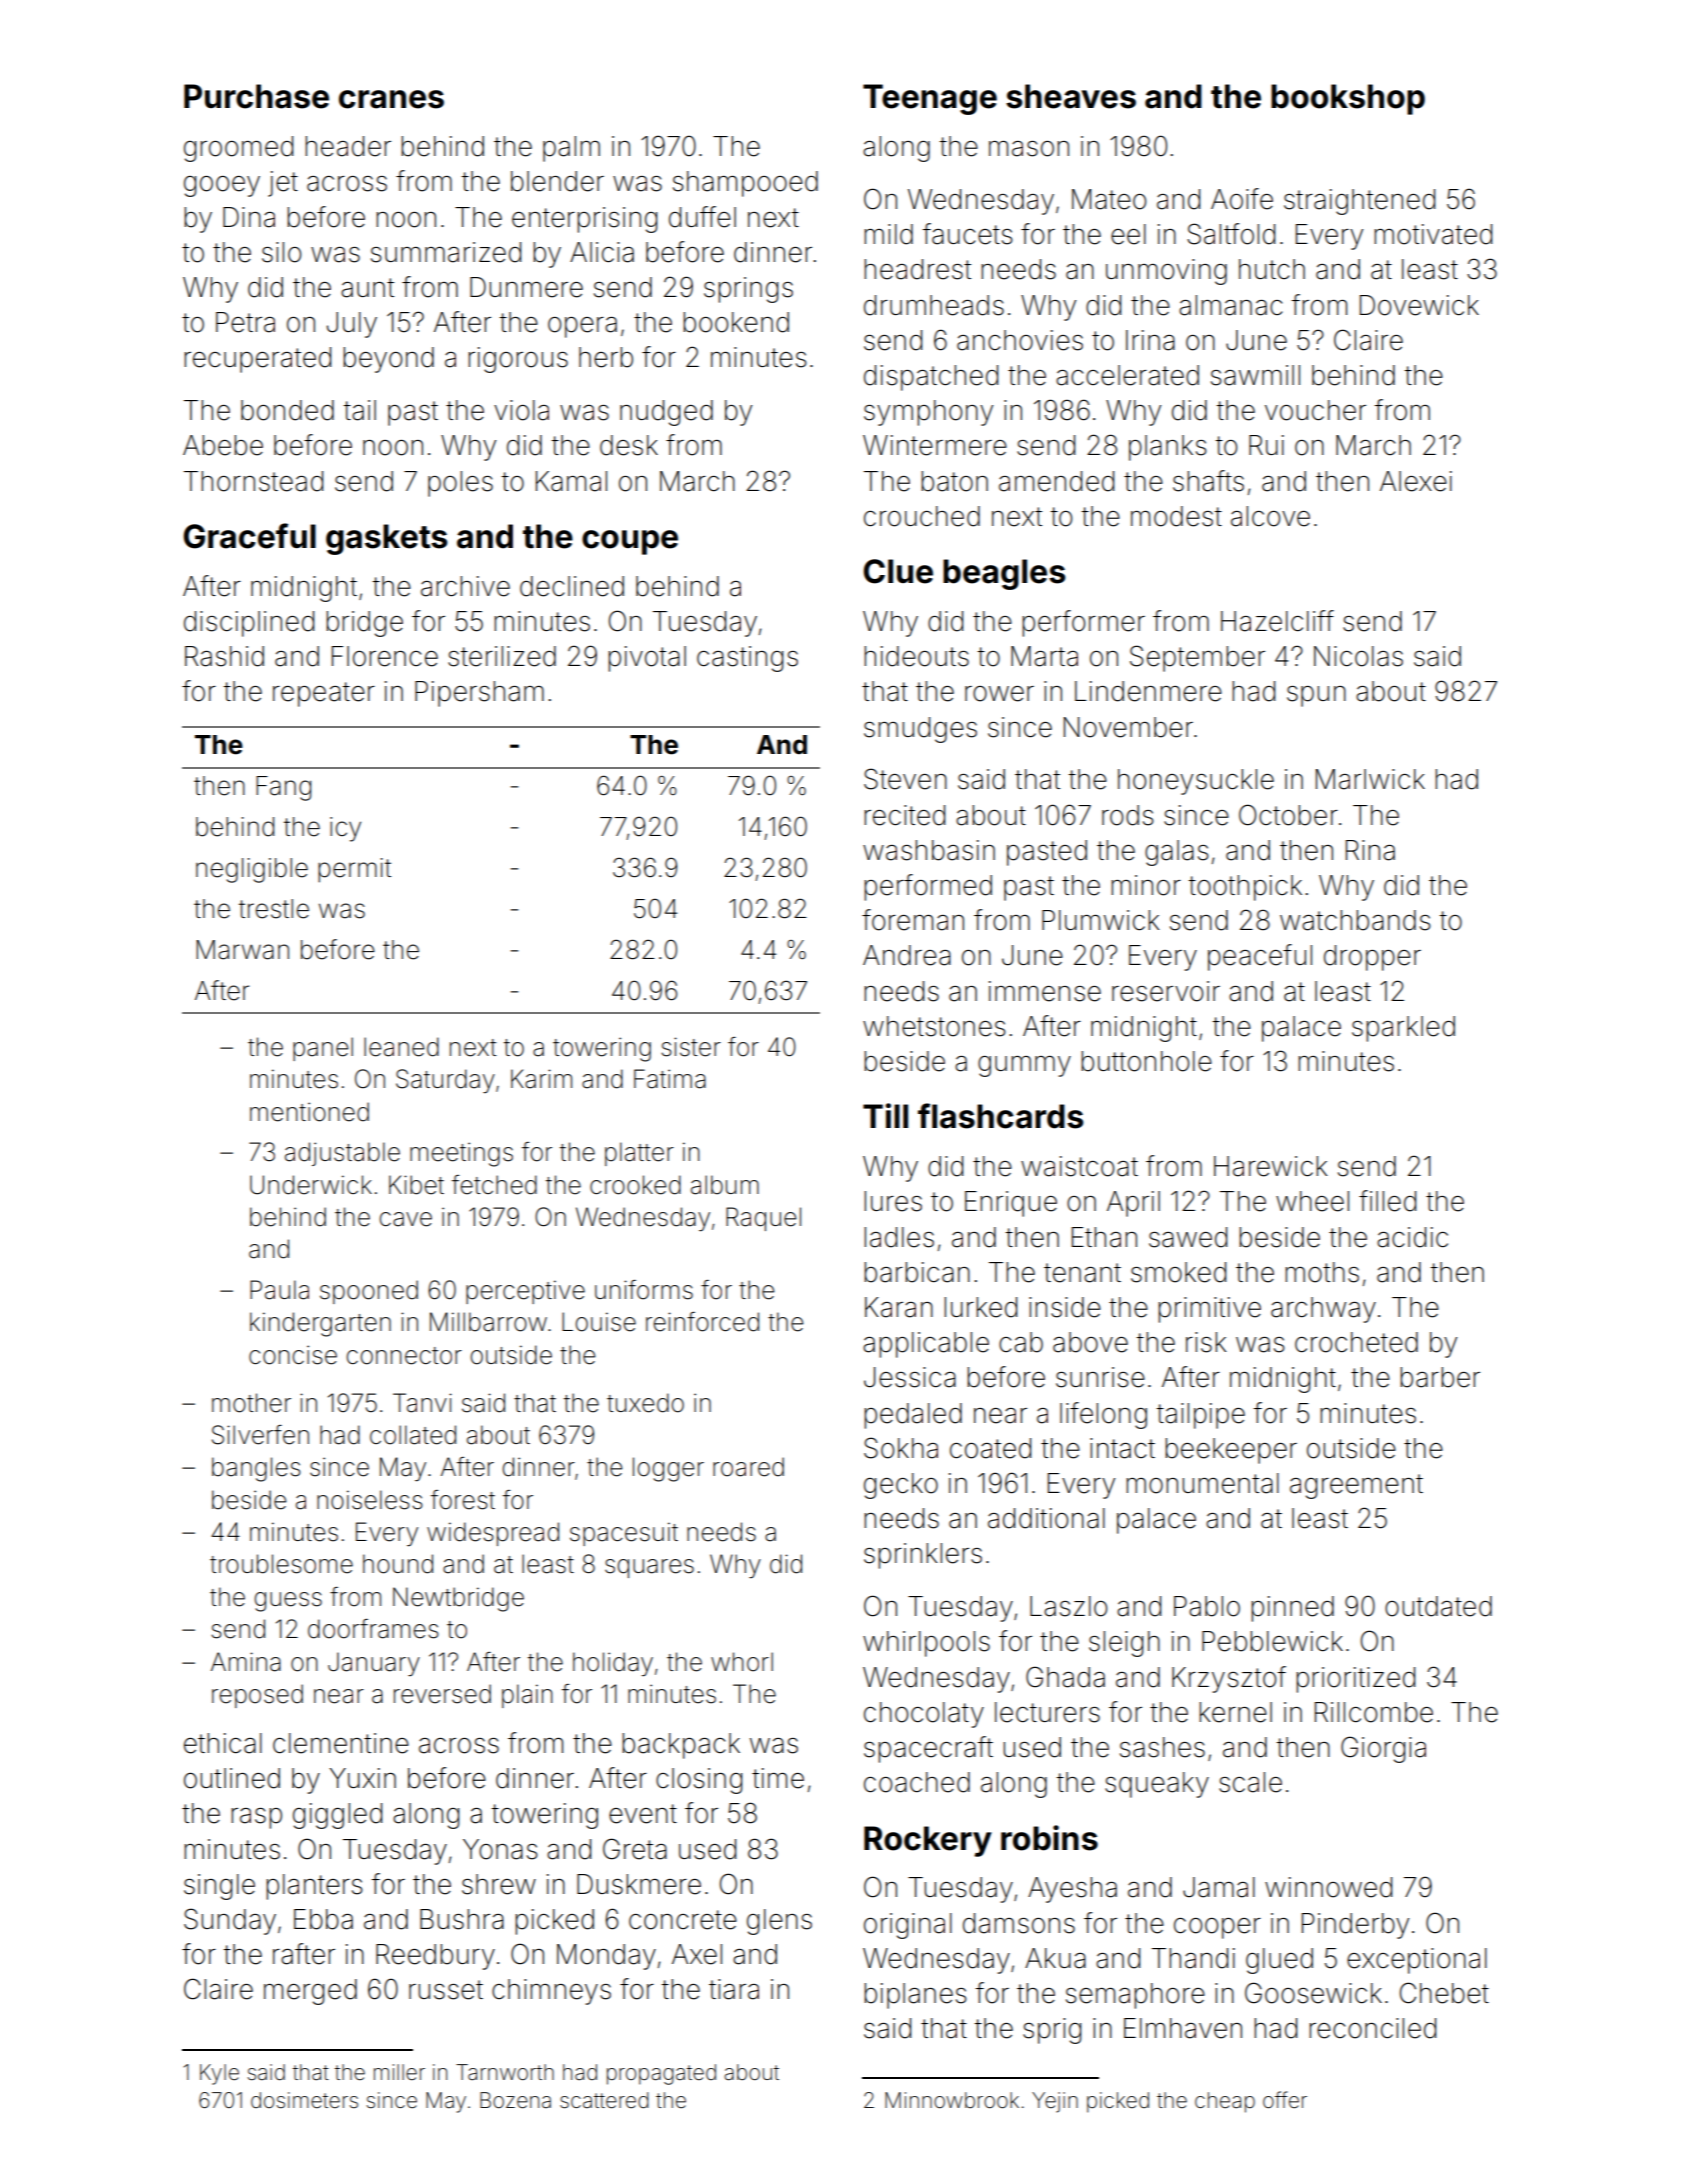 The height and width of the screenshot is (2178, 1683). What do you see at coordinates (1285, 2099) in the screenshot?
I see `offer` at bounding box center [1285, 2099].
